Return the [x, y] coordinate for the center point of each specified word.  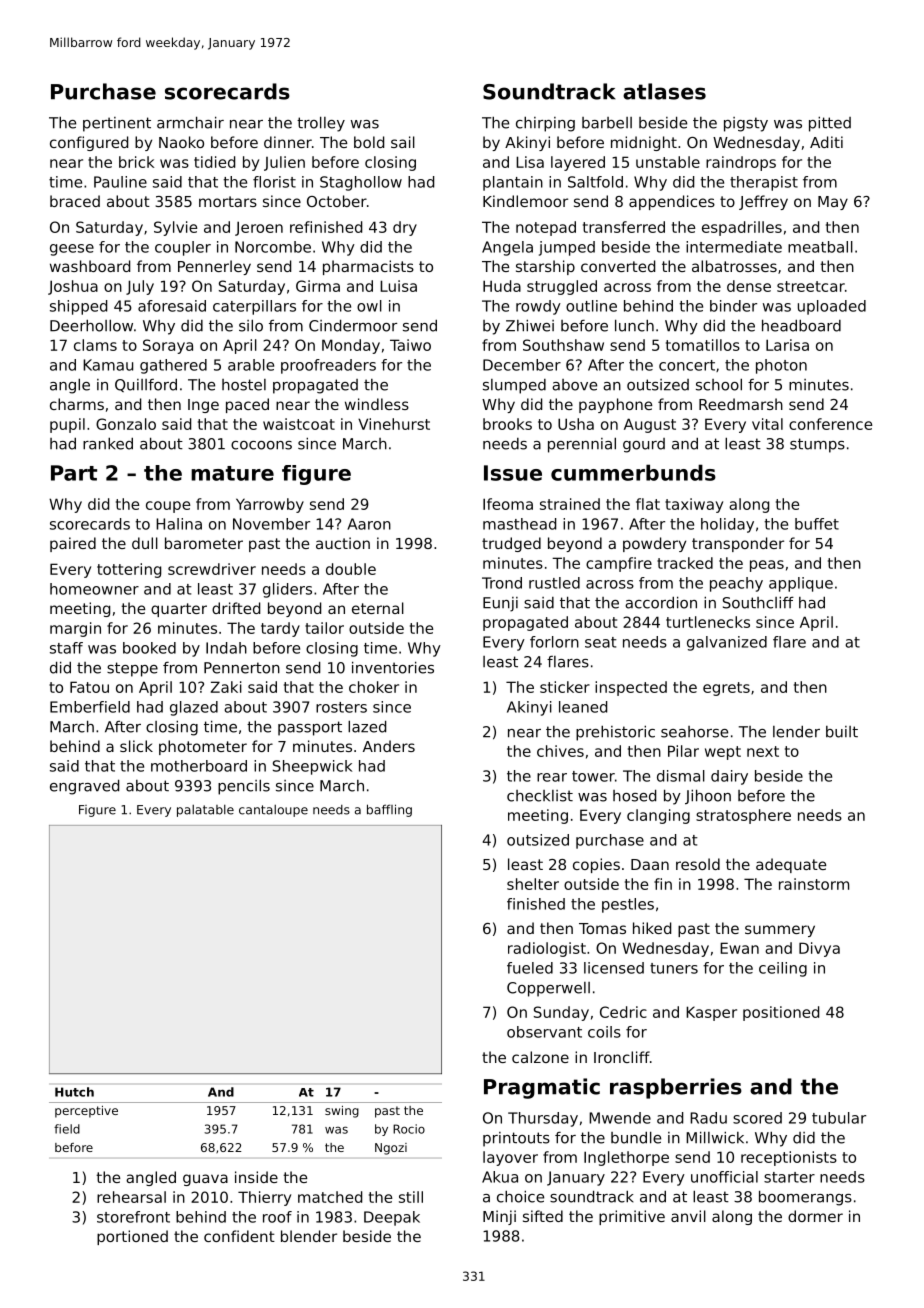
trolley [321, 124]
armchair [190, 122]
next [763, 751]
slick [136, 746]
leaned [583, 707]
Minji [499, 1217]
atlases [664, 91]
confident [239, 1236]
